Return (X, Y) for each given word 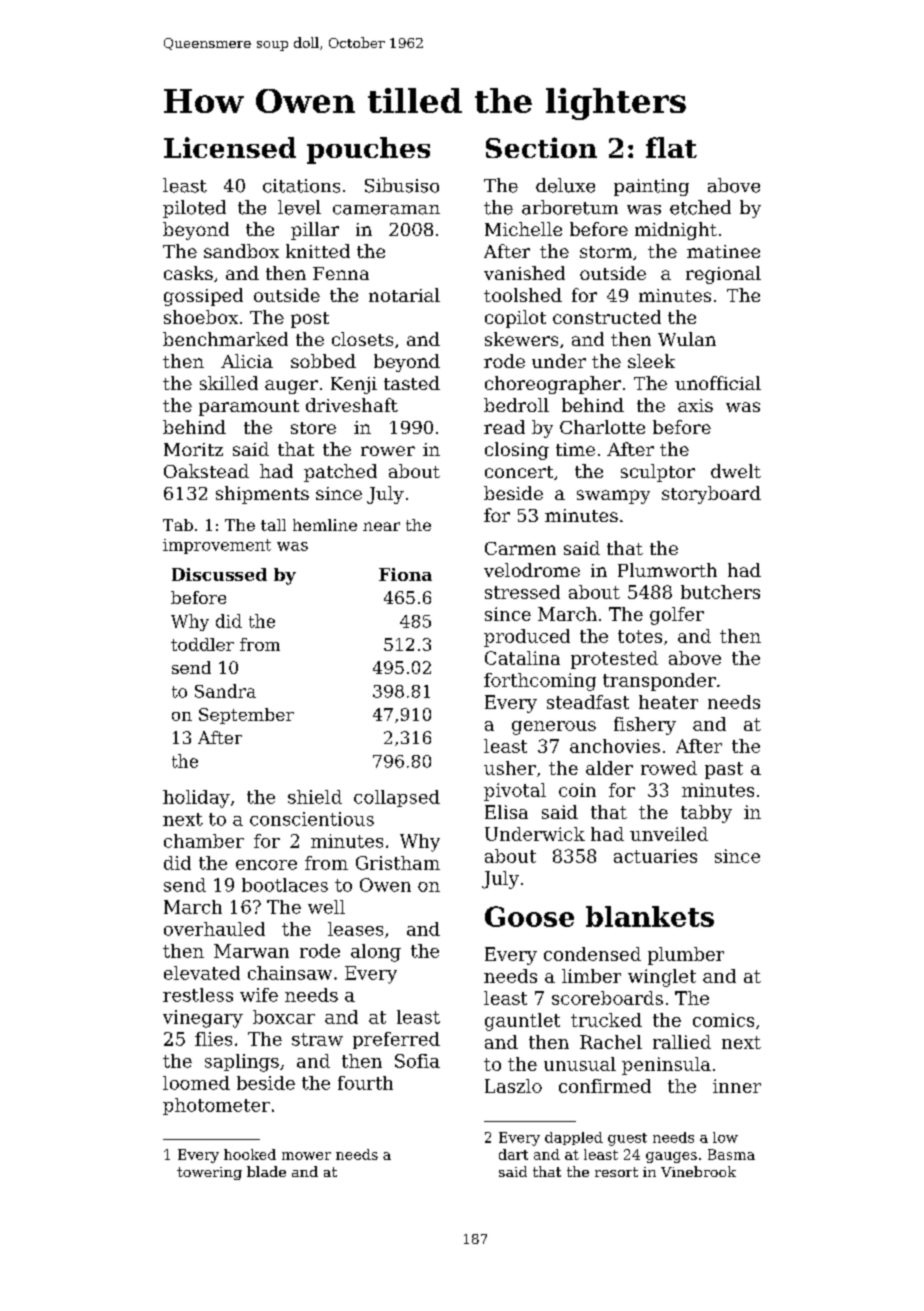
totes (640, 636)
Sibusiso (402, 185)
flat (671, 147)
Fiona (405, 574)
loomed (196, 1083)
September (246, 716)
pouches (368, 150)
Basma (731, 1154)
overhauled (214, 929)
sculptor (658, 473)
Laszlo (513, 1086)
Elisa (506, 812)
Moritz (193, 449)
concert (519, 472)
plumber (686, 956)
